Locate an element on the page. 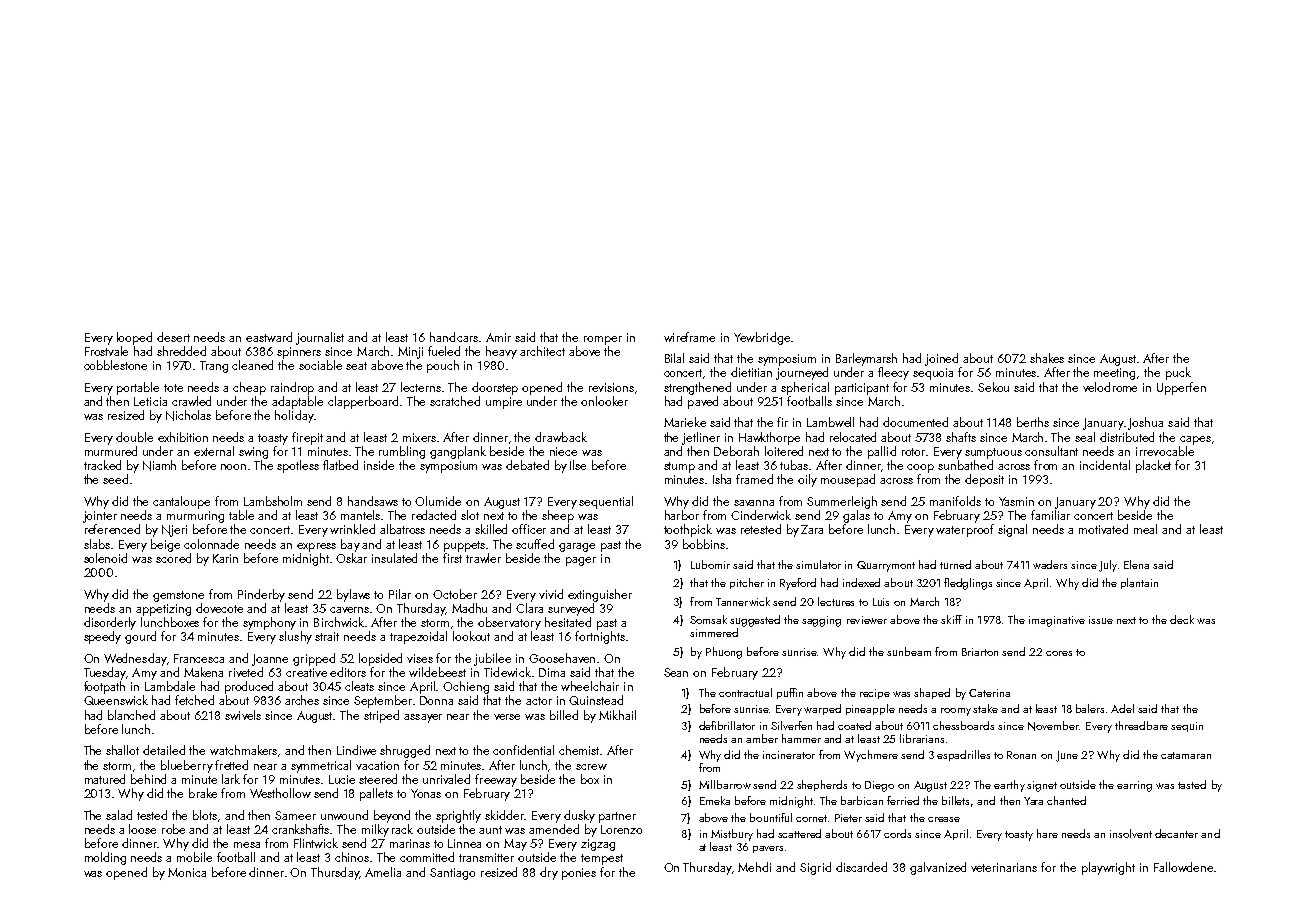 The width and height of the page is (1308, 924). journeyed is located at coordinates (802, 373).
